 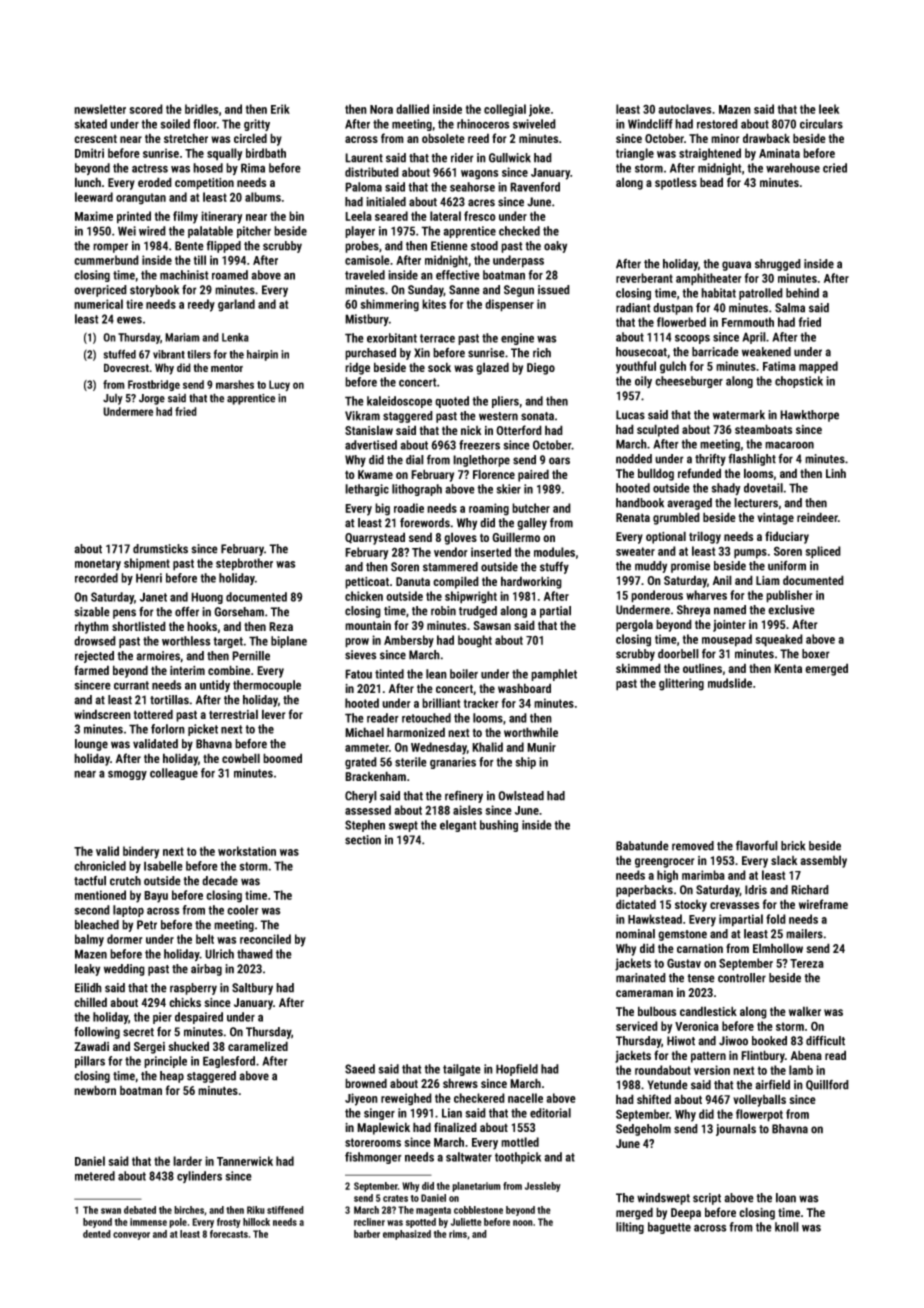 What do you see at coordinates (684, 109) in the screenshot?
I see `autoclaves` at bounding box center [684, 109].
